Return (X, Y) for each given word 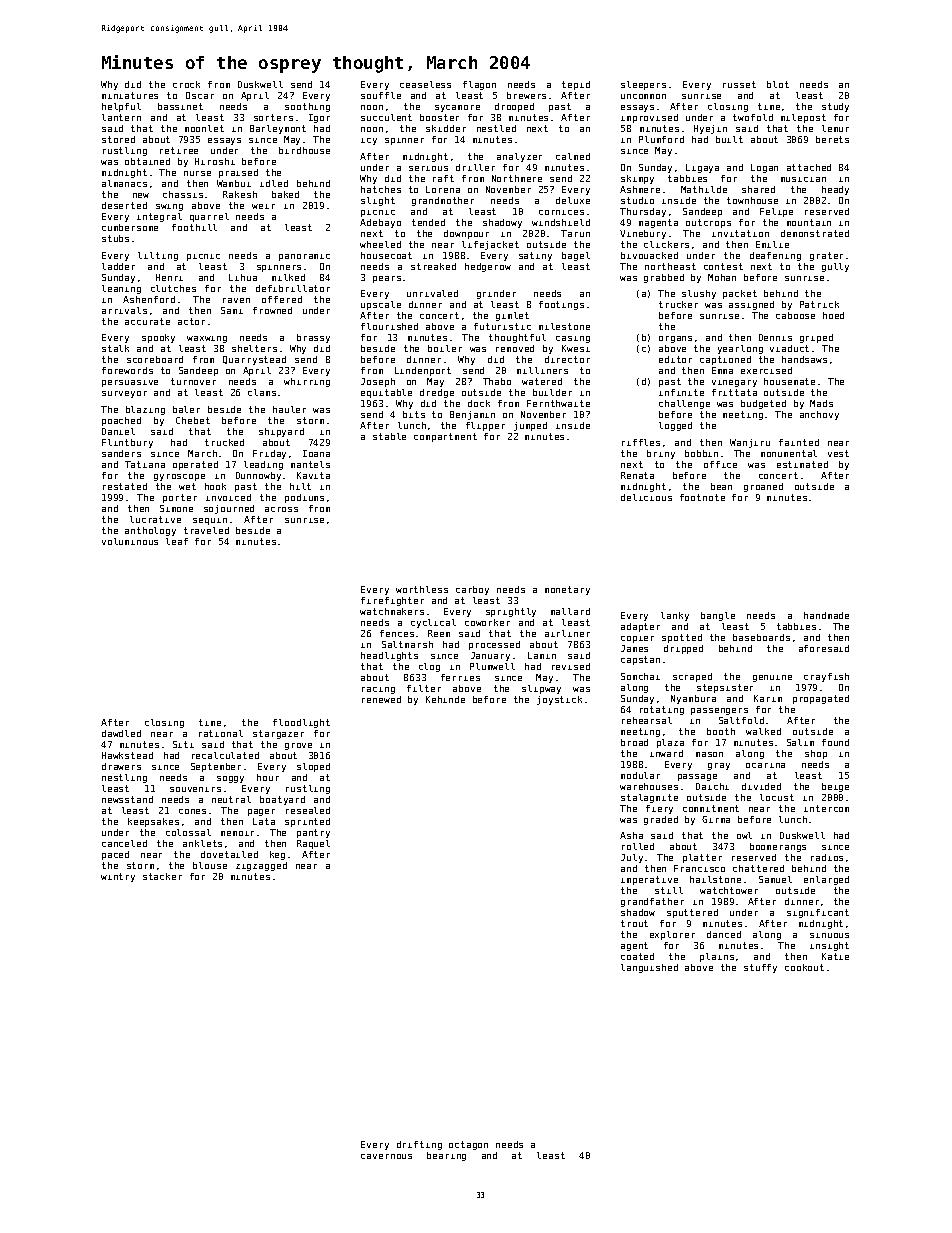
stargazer (278, 734)
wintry (118, 877)
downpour (466, 234)
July (632, 858)
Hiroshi (215, 161)
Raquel (313, 844)
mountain (809, 222)
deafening (775, 256)
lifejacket (490, 245)
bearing (446, 1156)
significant (818, 913)
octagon (468, 1145)
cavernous (386, 1156)
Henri (169, 277)
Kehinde (445, 699)
